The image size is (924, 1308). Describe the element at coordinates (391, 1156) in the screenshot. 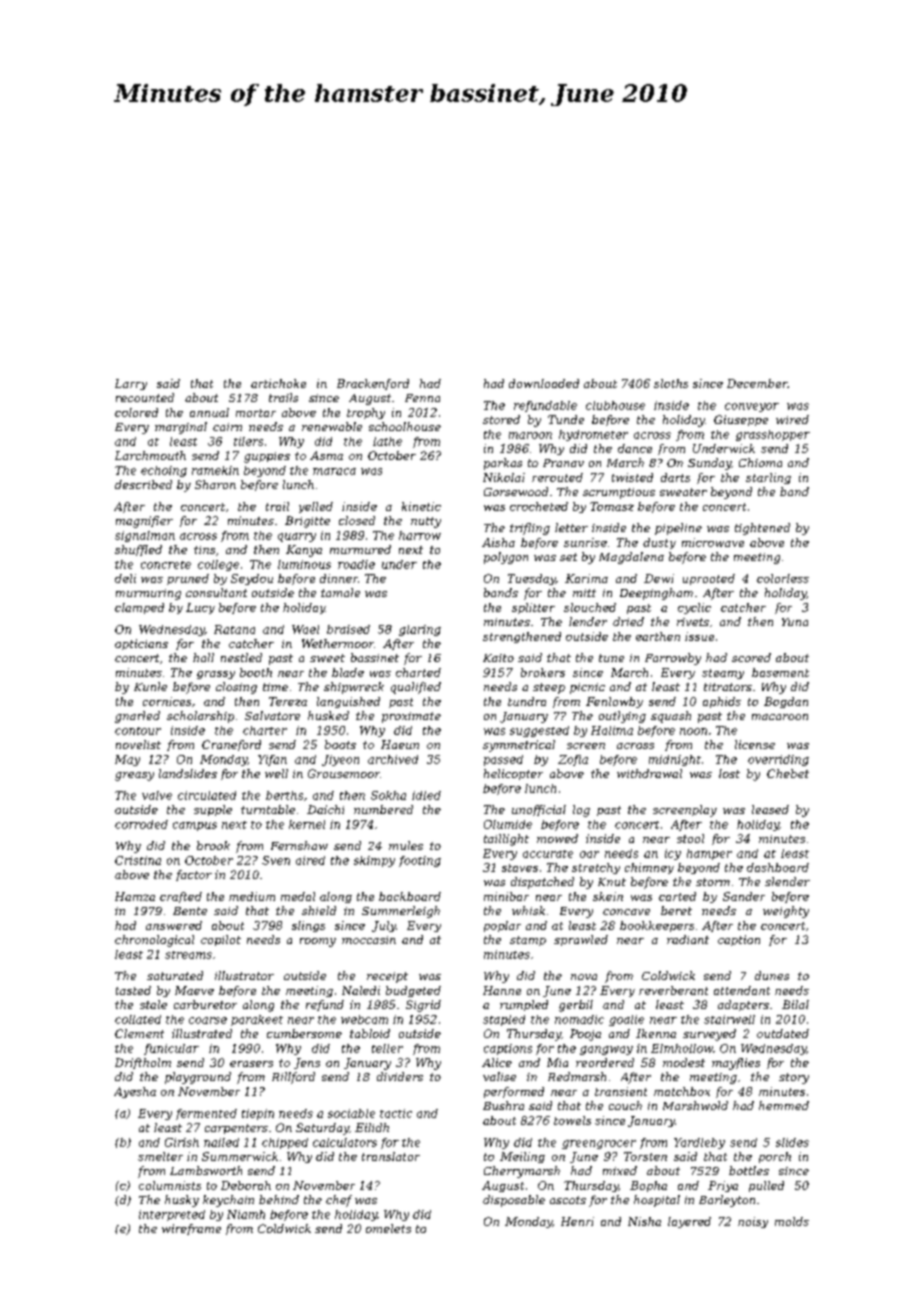

I see `translator` at that location.
